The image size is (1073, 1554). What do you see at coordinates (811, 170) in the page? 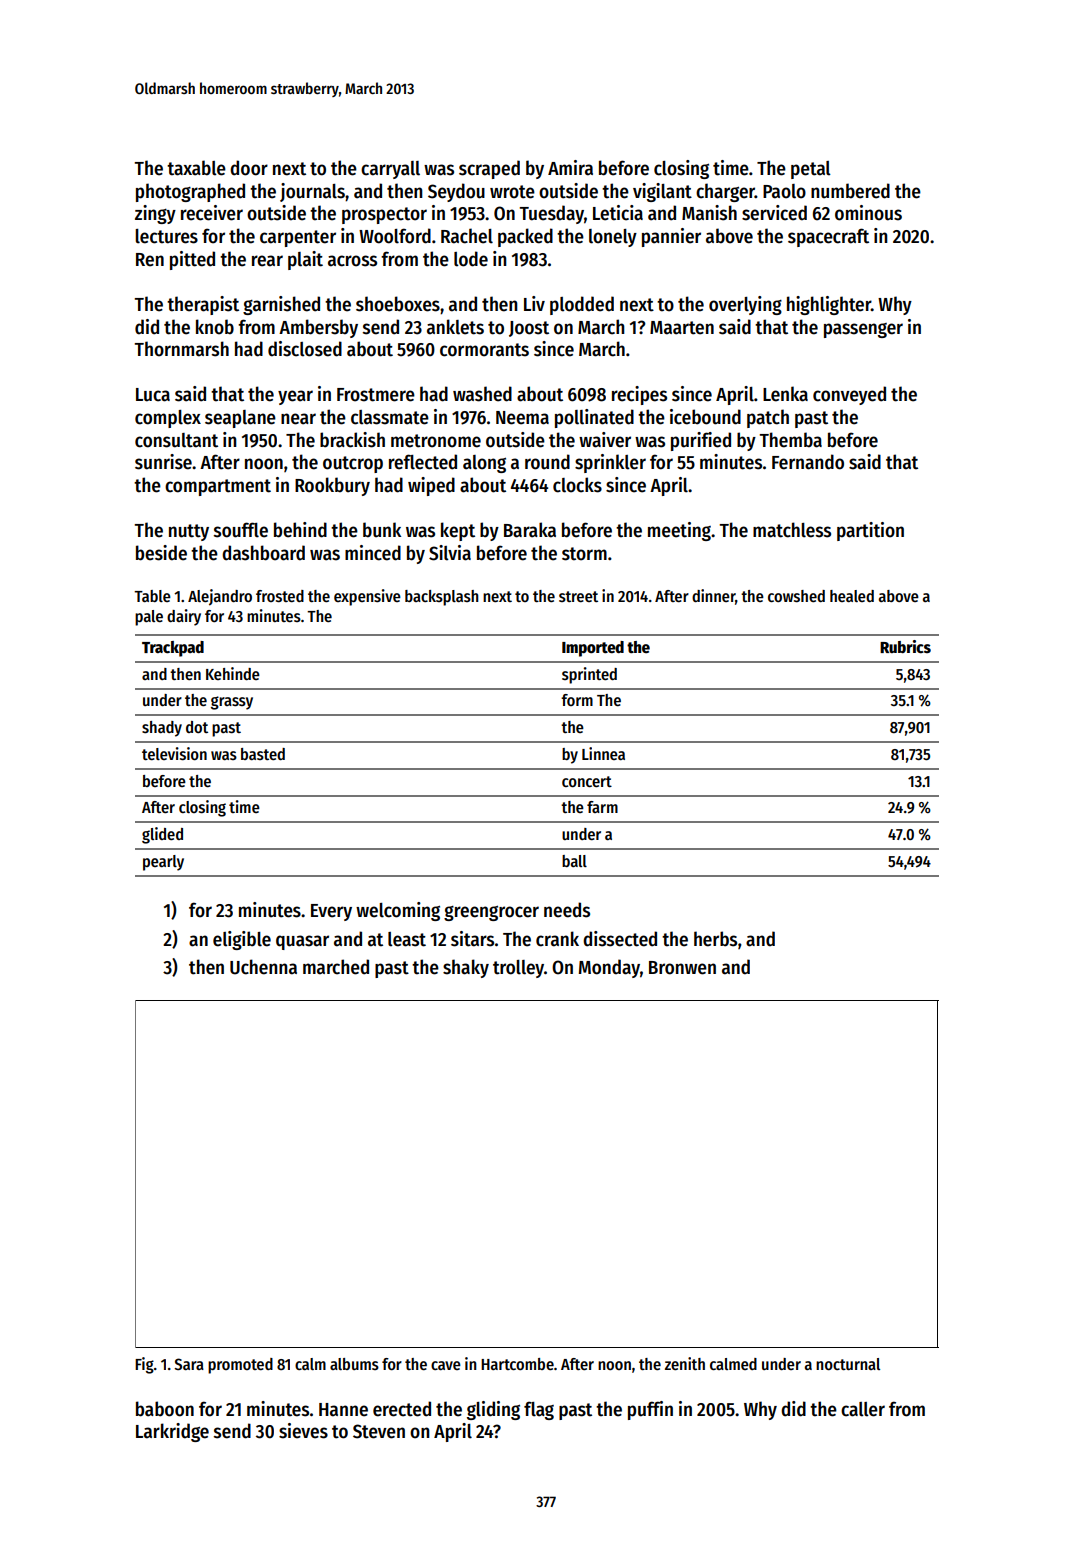
I see `petal` at bounding box center [811, 170].
